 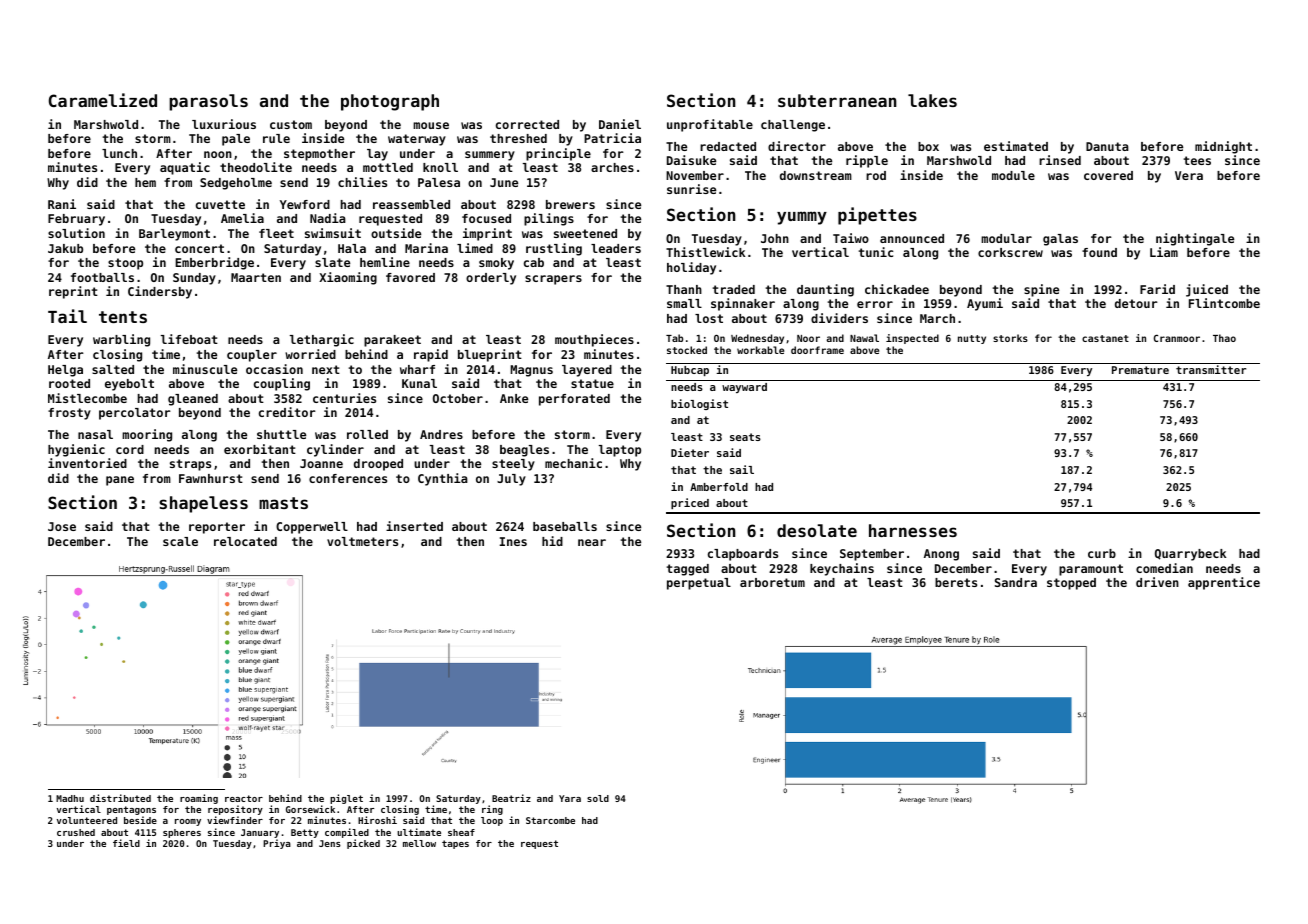 What do you see at coordinates (558, 154) in the screenshot?
I see `principle` at bounding box center [558, 154].
